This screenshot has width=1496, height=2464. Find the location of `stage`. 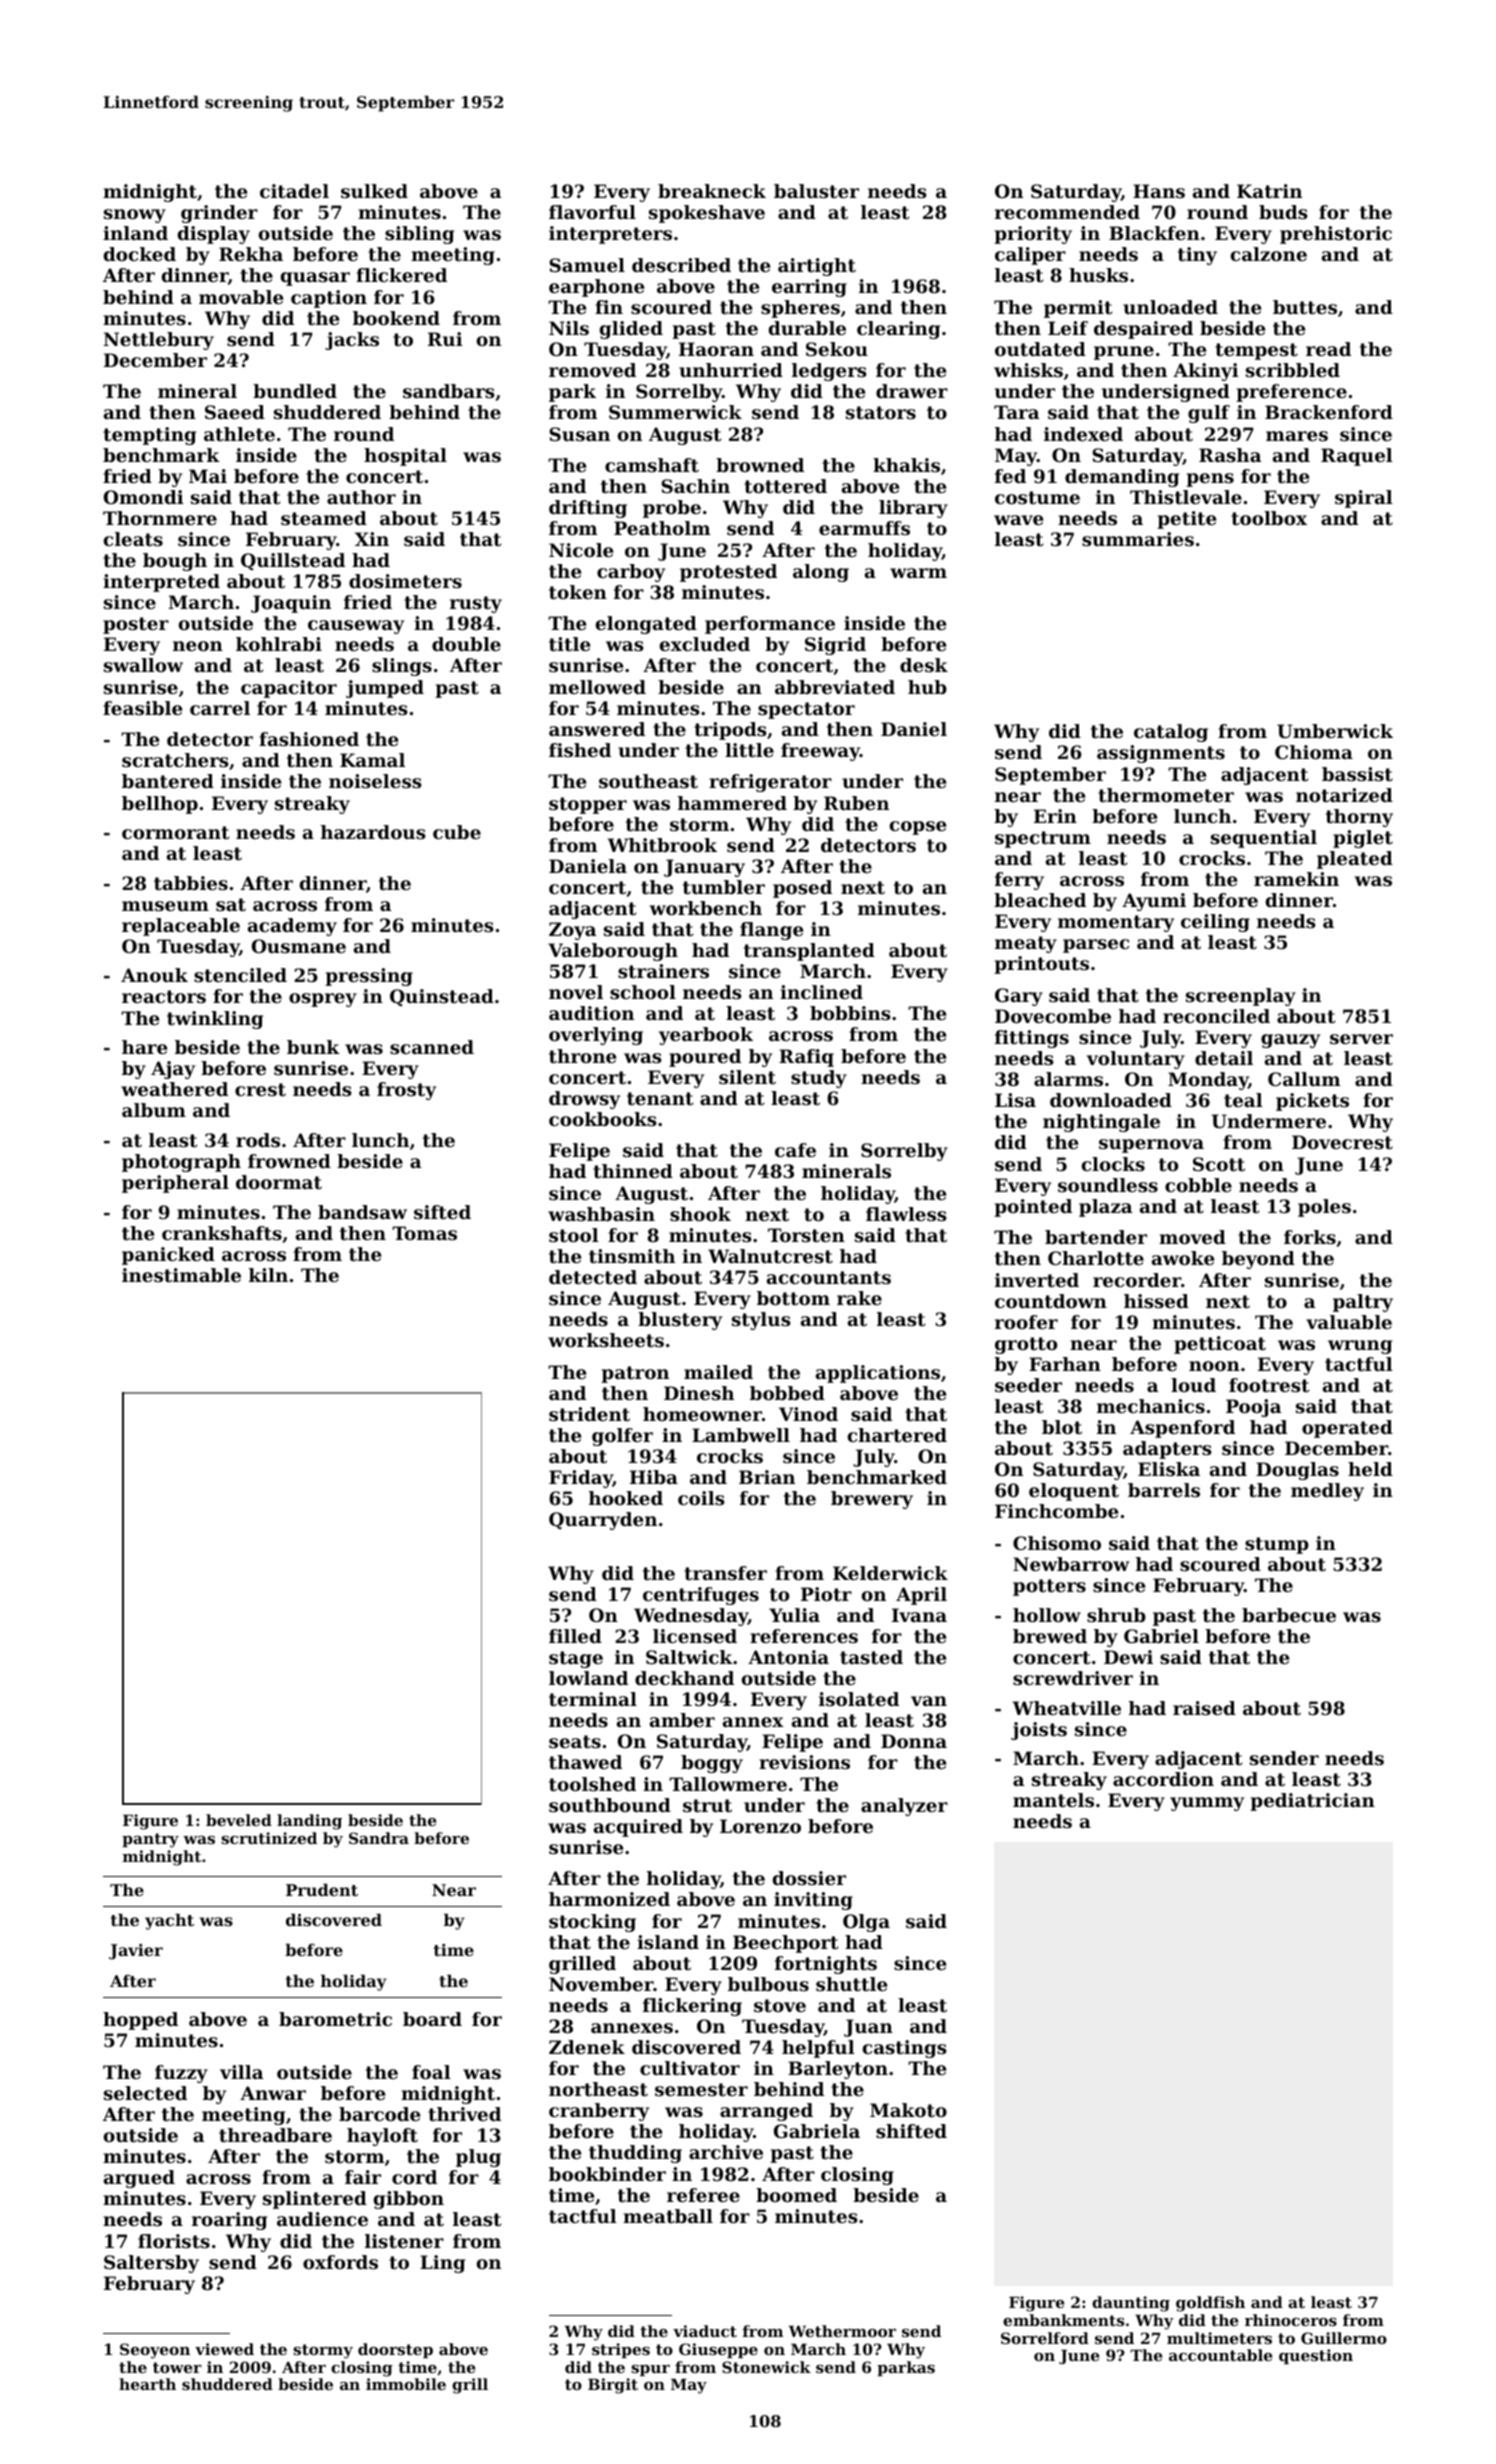

stage is located at coordinates (576, 1659).
